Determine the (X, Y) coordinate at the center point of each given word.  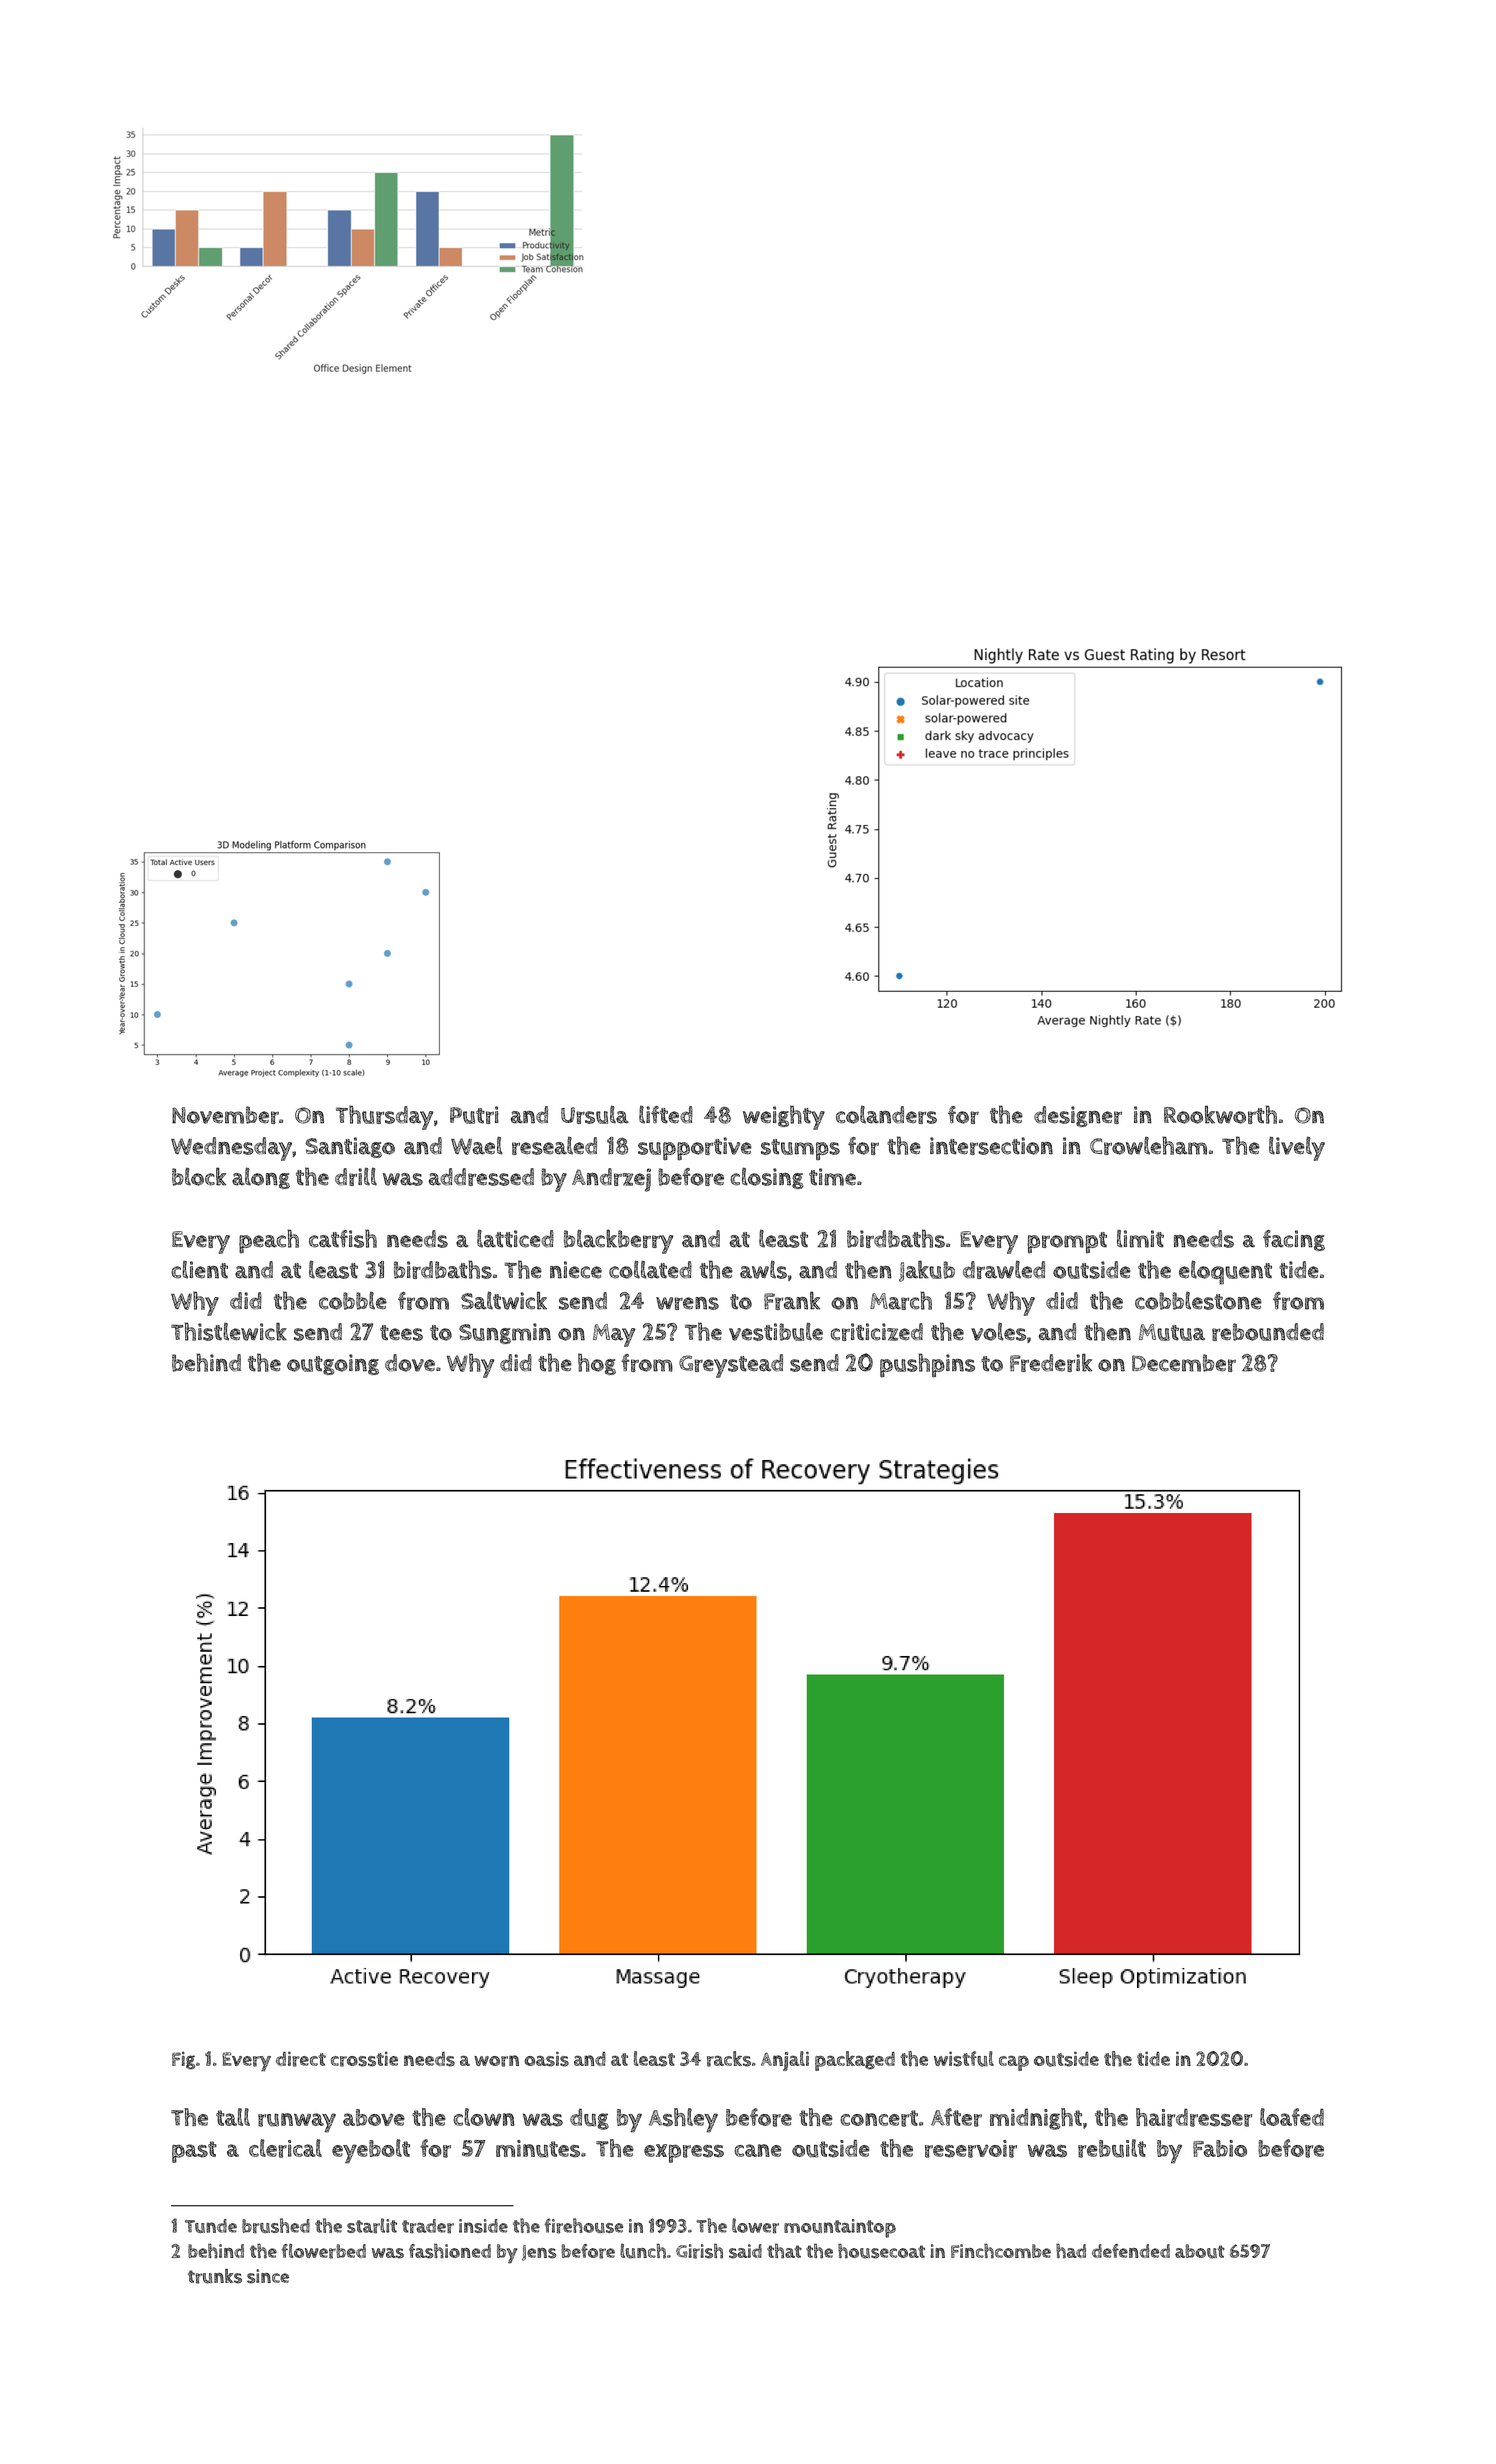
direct (301, 2059)
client (199, 1269)
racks (729, 2059)
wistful (964, 2059)
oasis (546, 2059)
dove (410, 1363)
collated (650, 1269)
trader (428, 2226)
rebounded (1268, 1332)
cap (1014, 2063)
